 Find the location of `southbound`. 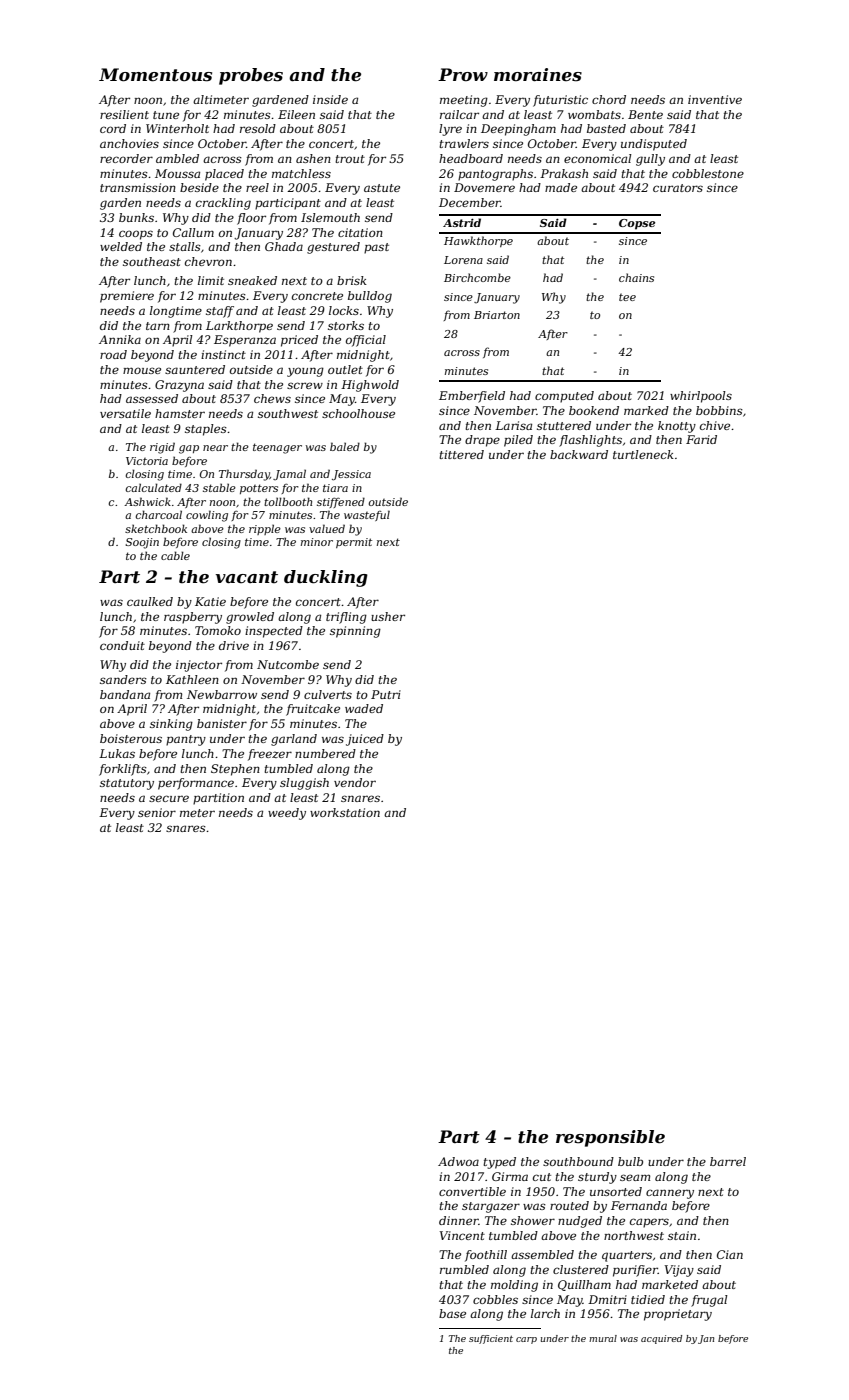

southbound is located at coordinates (578, 1161).
